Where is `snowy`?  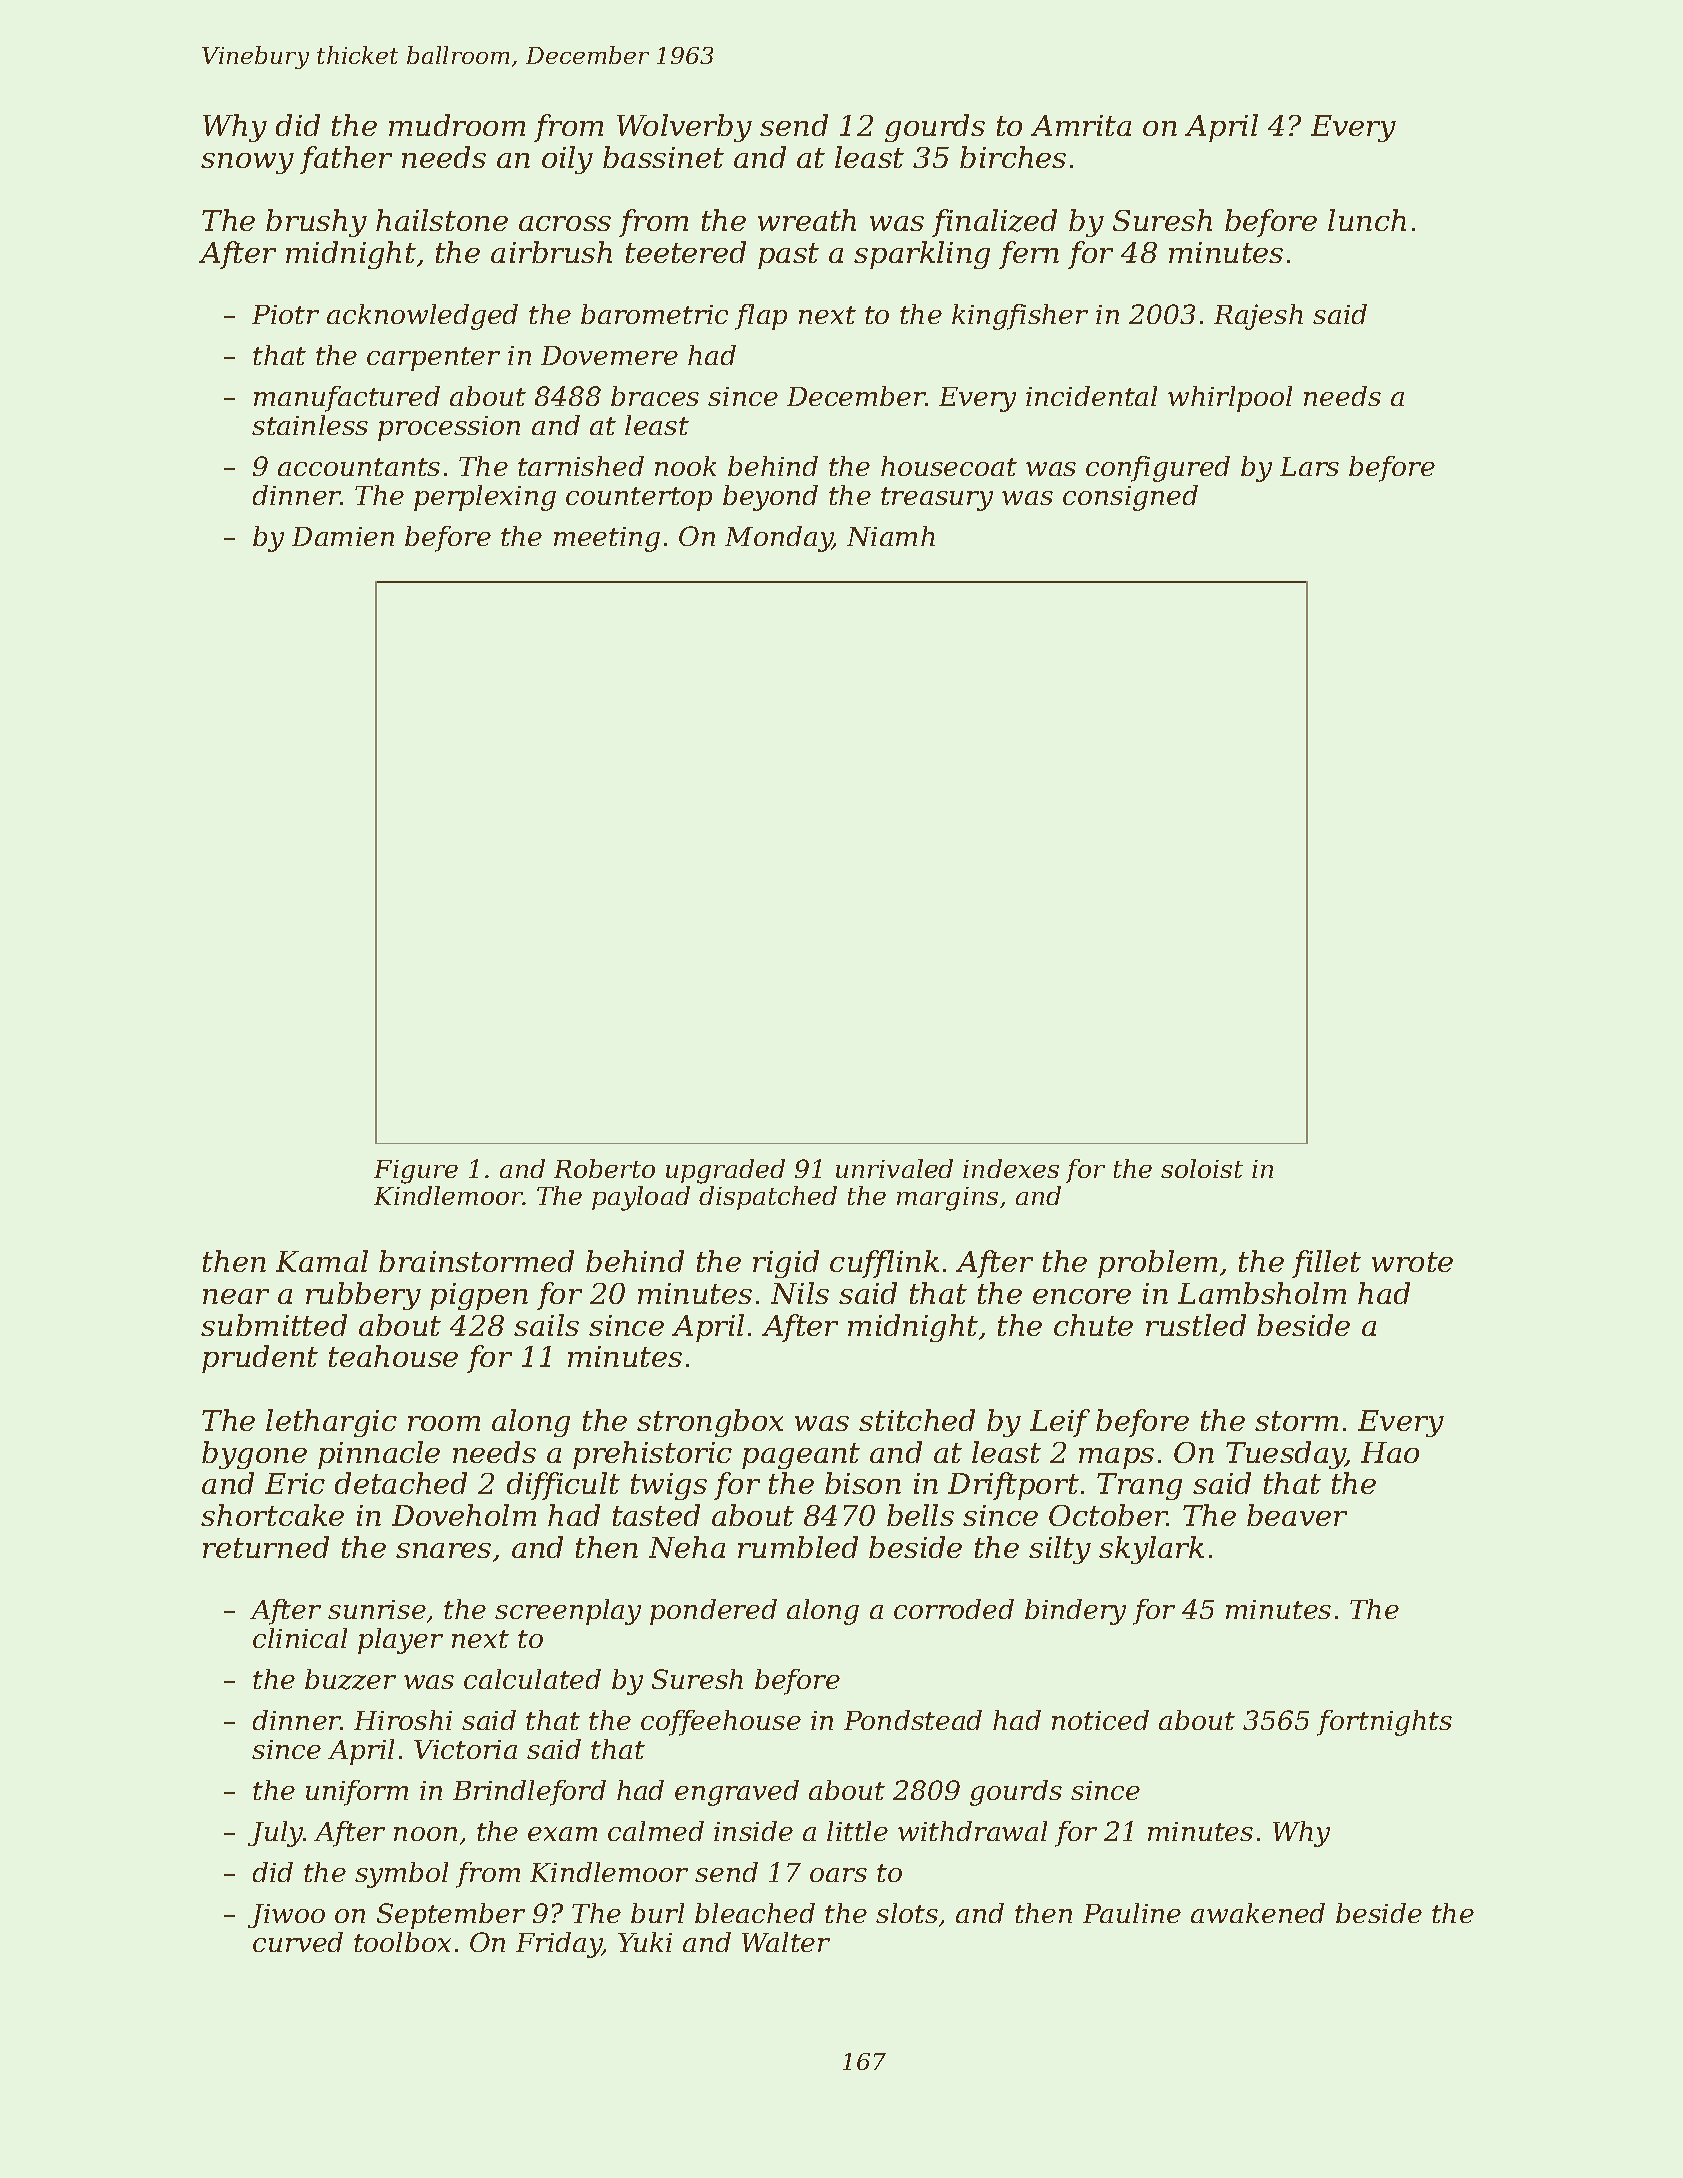
snowy is located at coordinates (247, 163).
